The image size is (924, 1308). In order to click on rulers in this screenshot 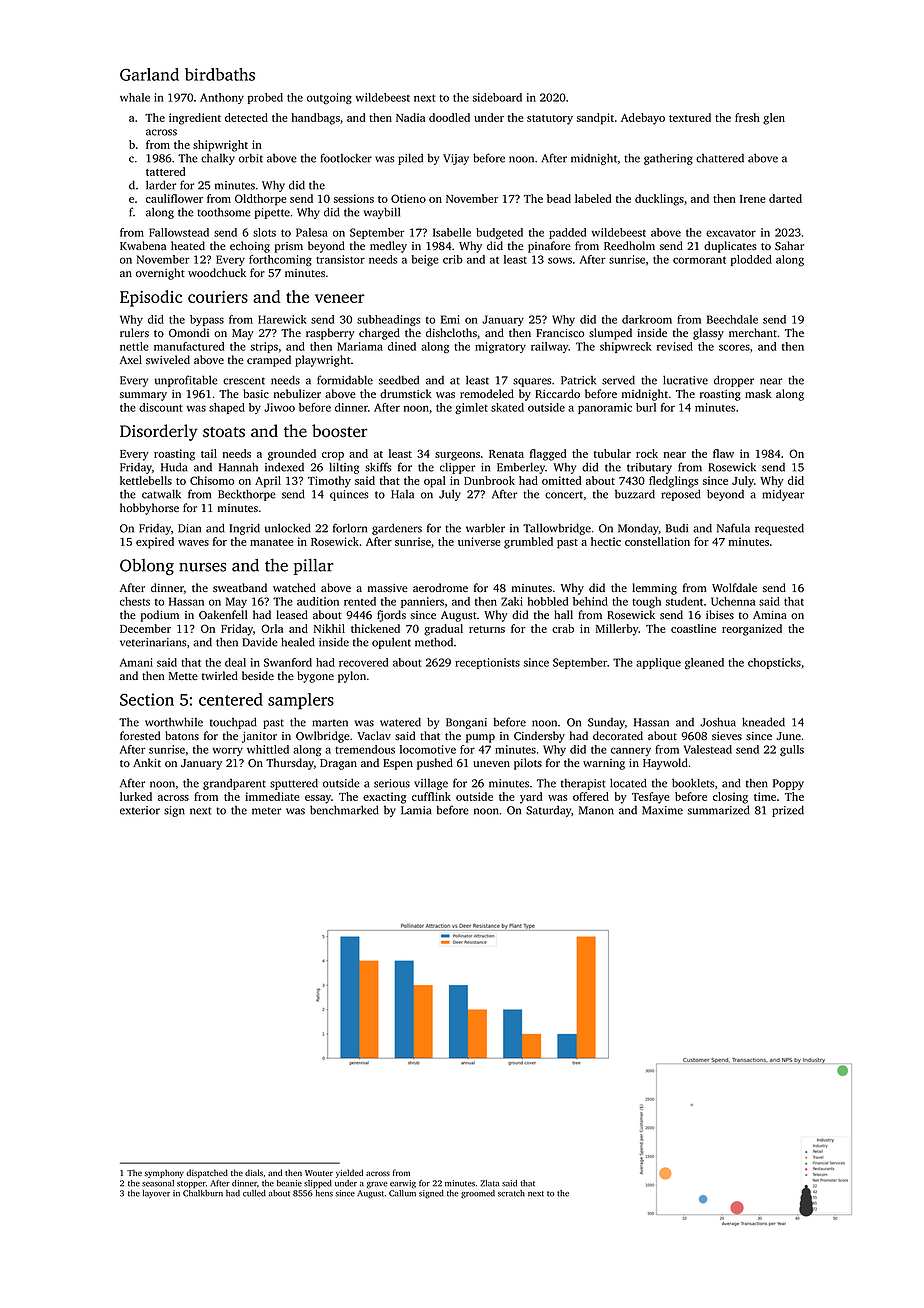, I will do `click(134, 332)`.
